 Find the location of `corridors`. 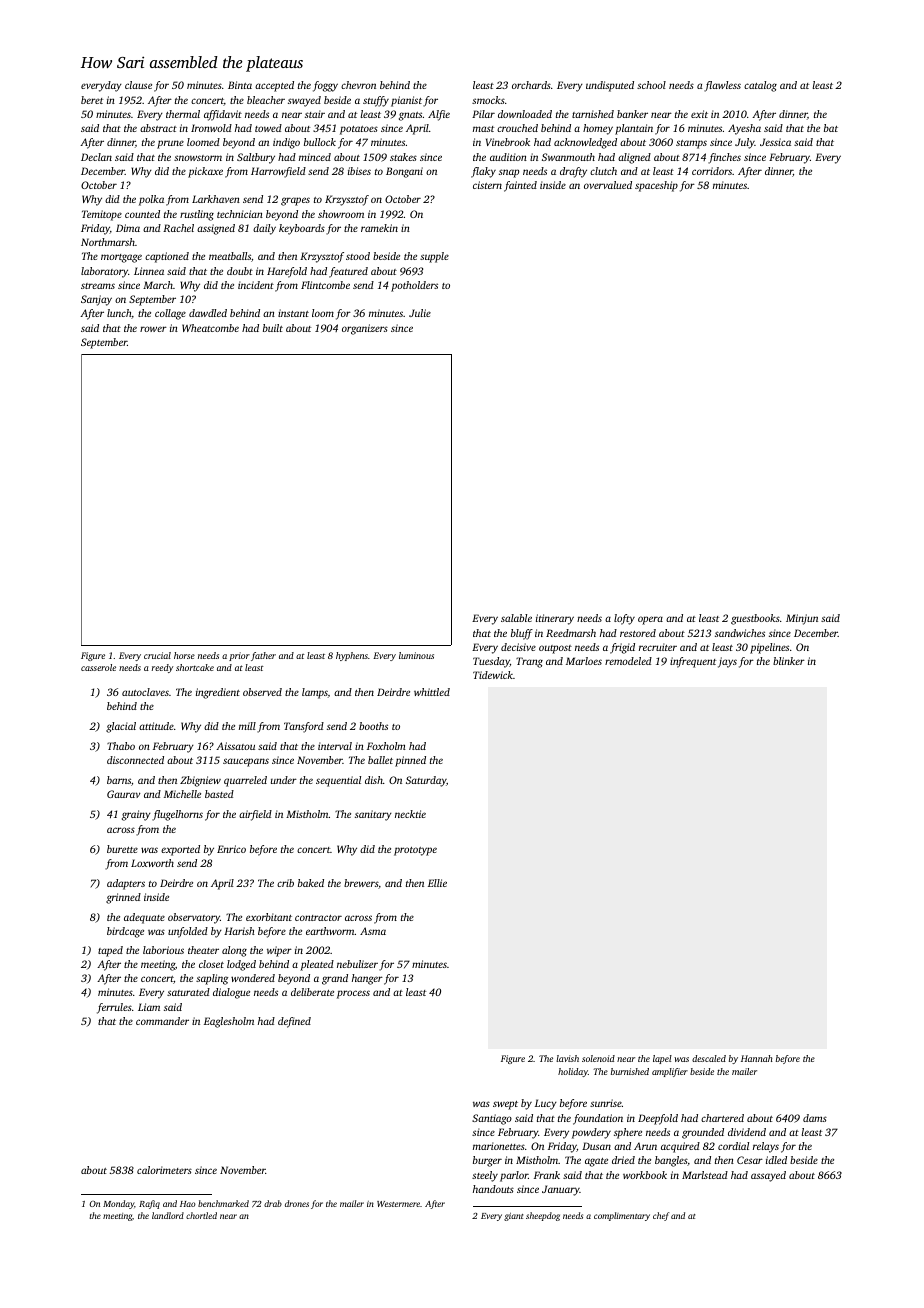

corridors is located at coordinates (712, 171).
